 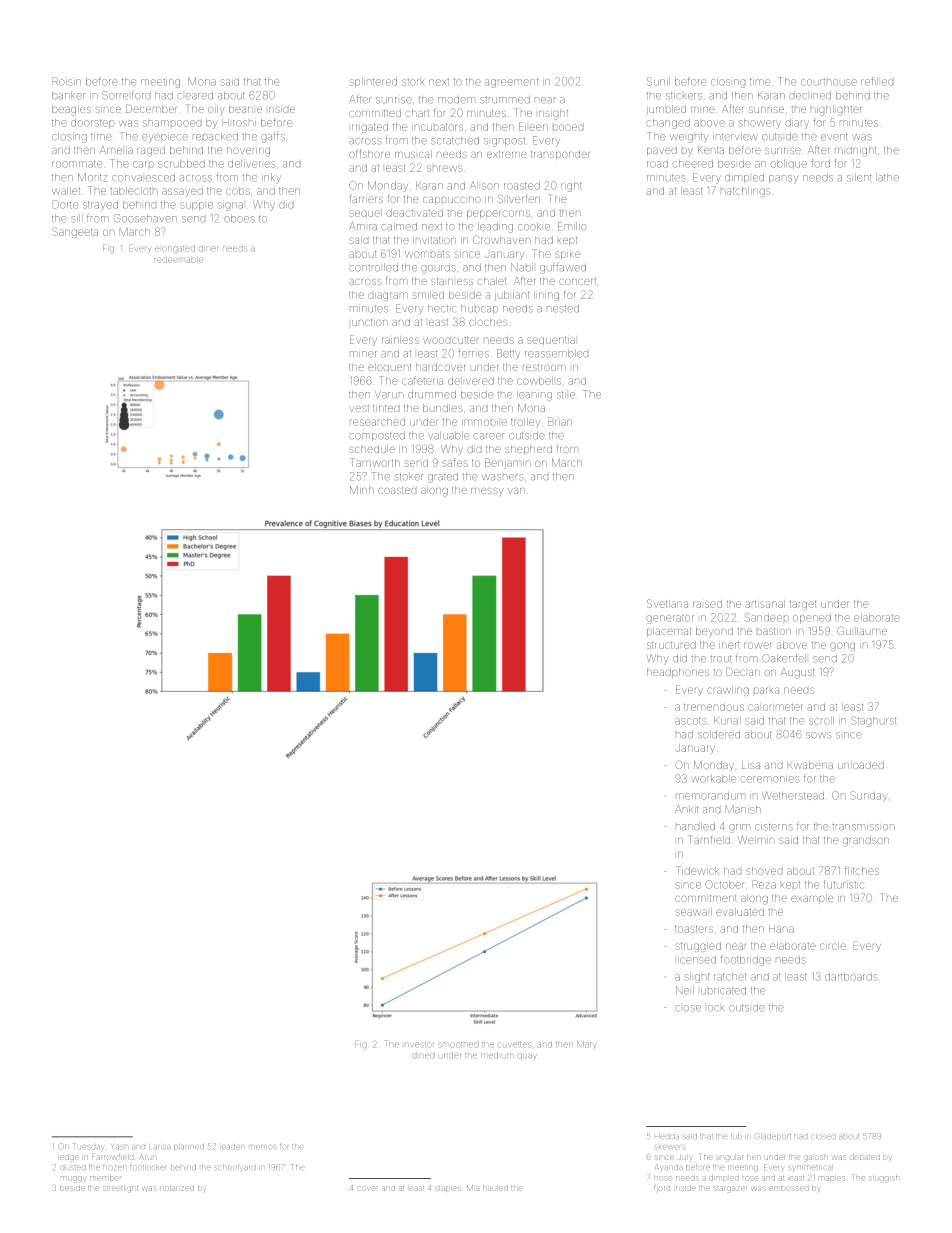 I want to click on seawall, so click(x=694, y=912).
